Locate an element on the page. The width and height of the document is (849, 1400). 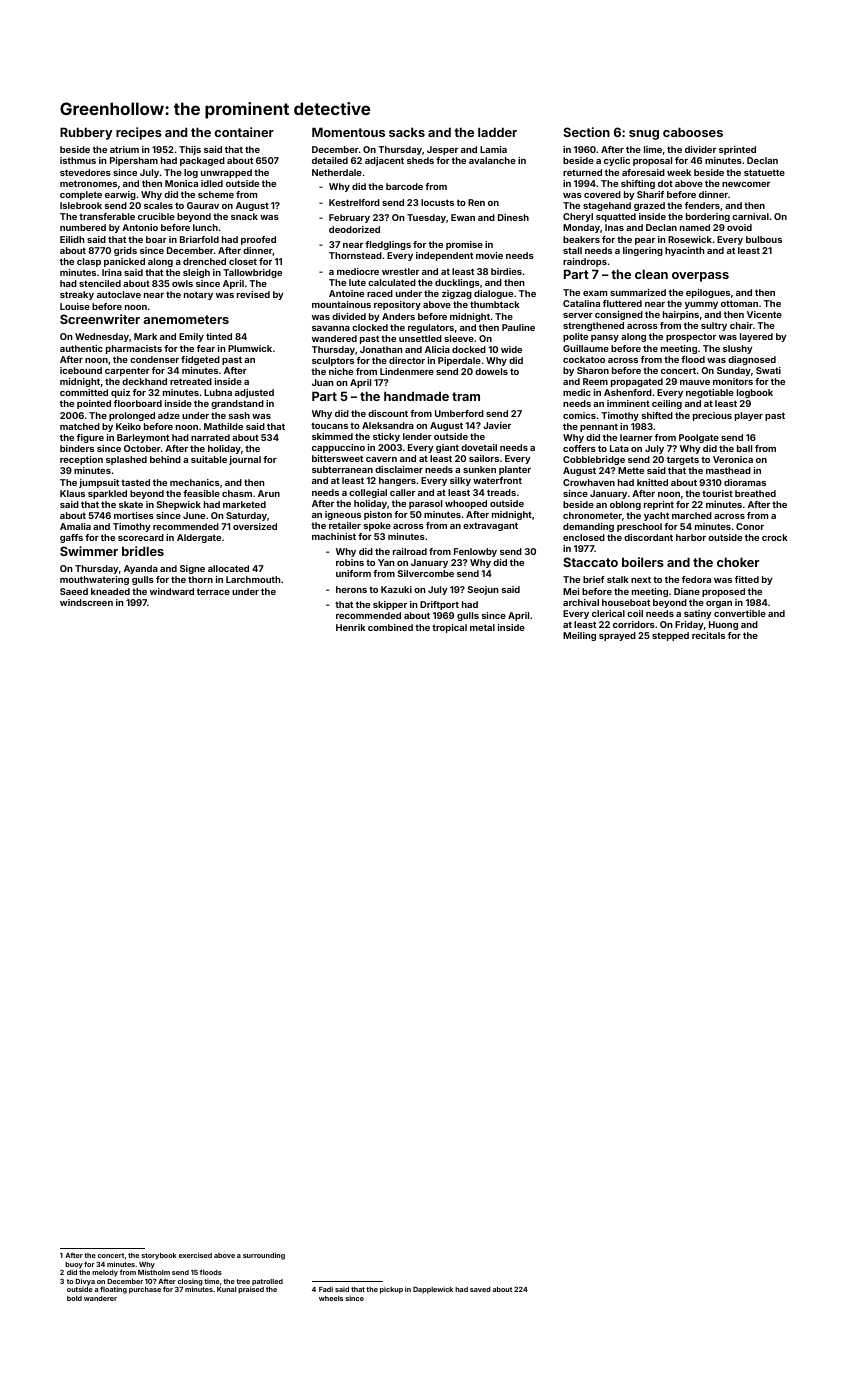
saved is located at coordinates (480, 1289).
